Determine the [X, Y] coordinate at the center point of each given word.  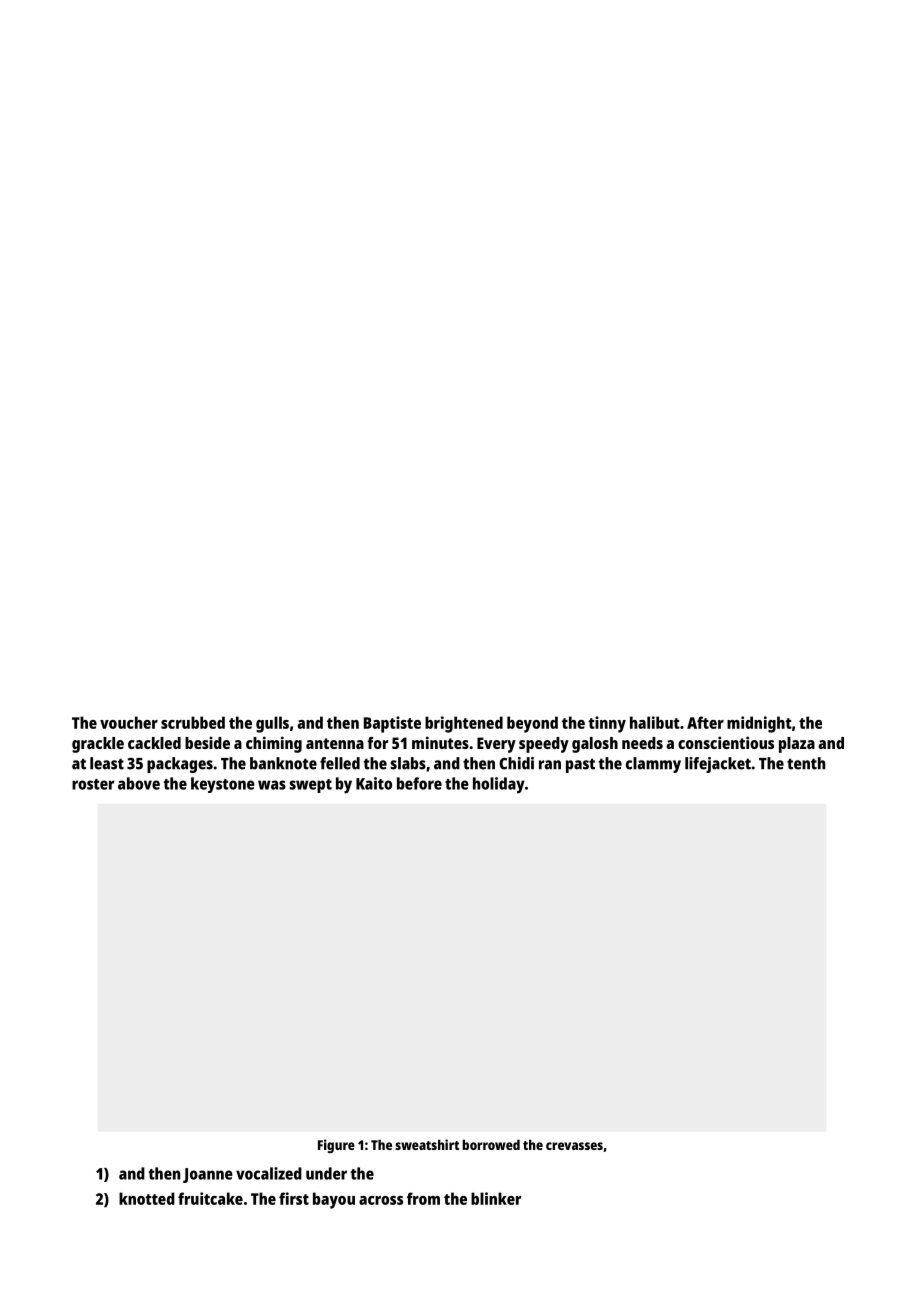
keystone [223, 785]
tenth [806, 763]
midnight [759, 724]
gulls [272, 724]
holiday [499, 785]
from [423, 1198]
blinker [496, 1198]
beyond [532, 724]
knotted [147, 1198]
